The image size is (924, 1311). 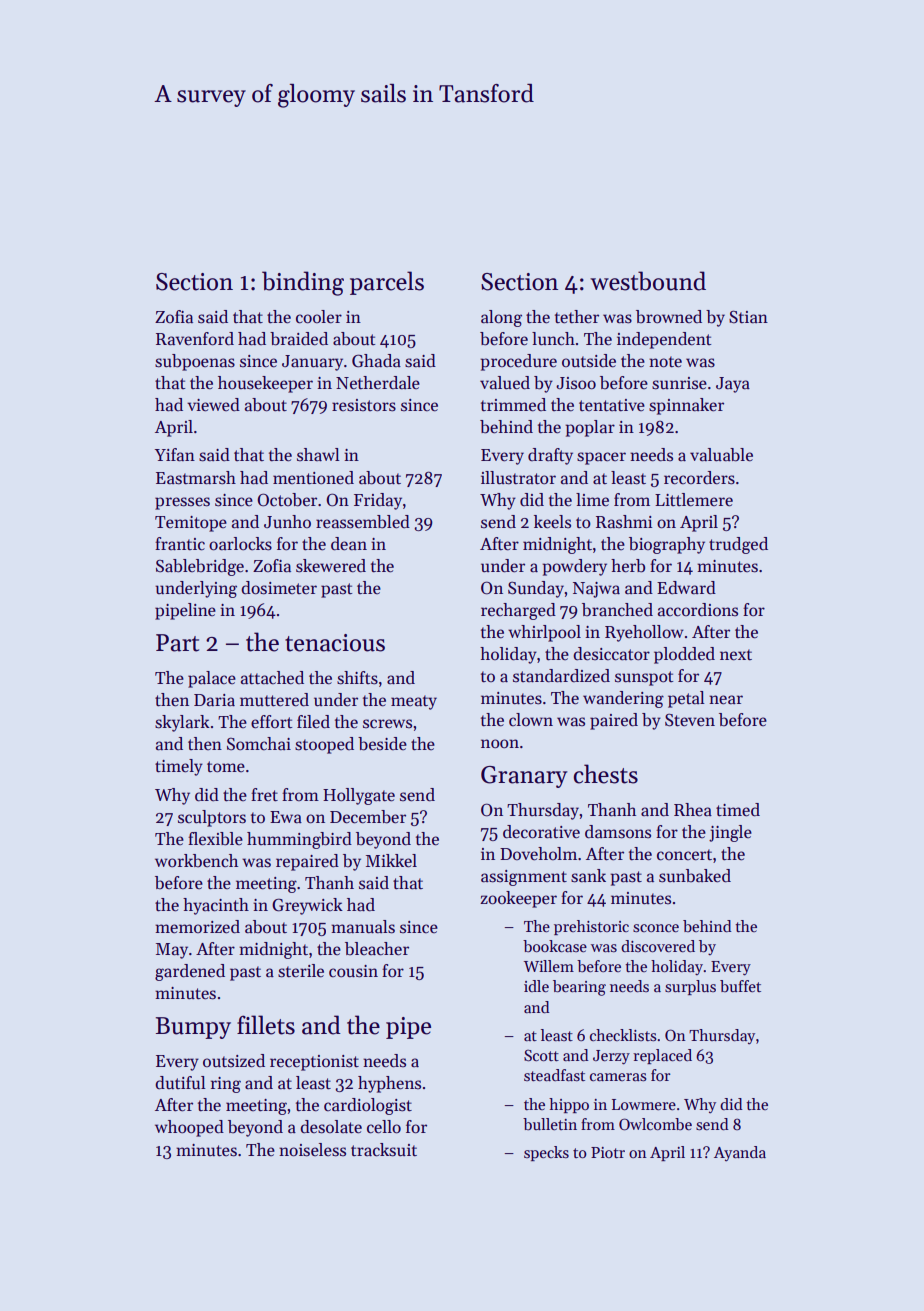 What do you see at coordinates (175, 455) in the document?
I see `Yifan` at bounding box center [175, 455].
